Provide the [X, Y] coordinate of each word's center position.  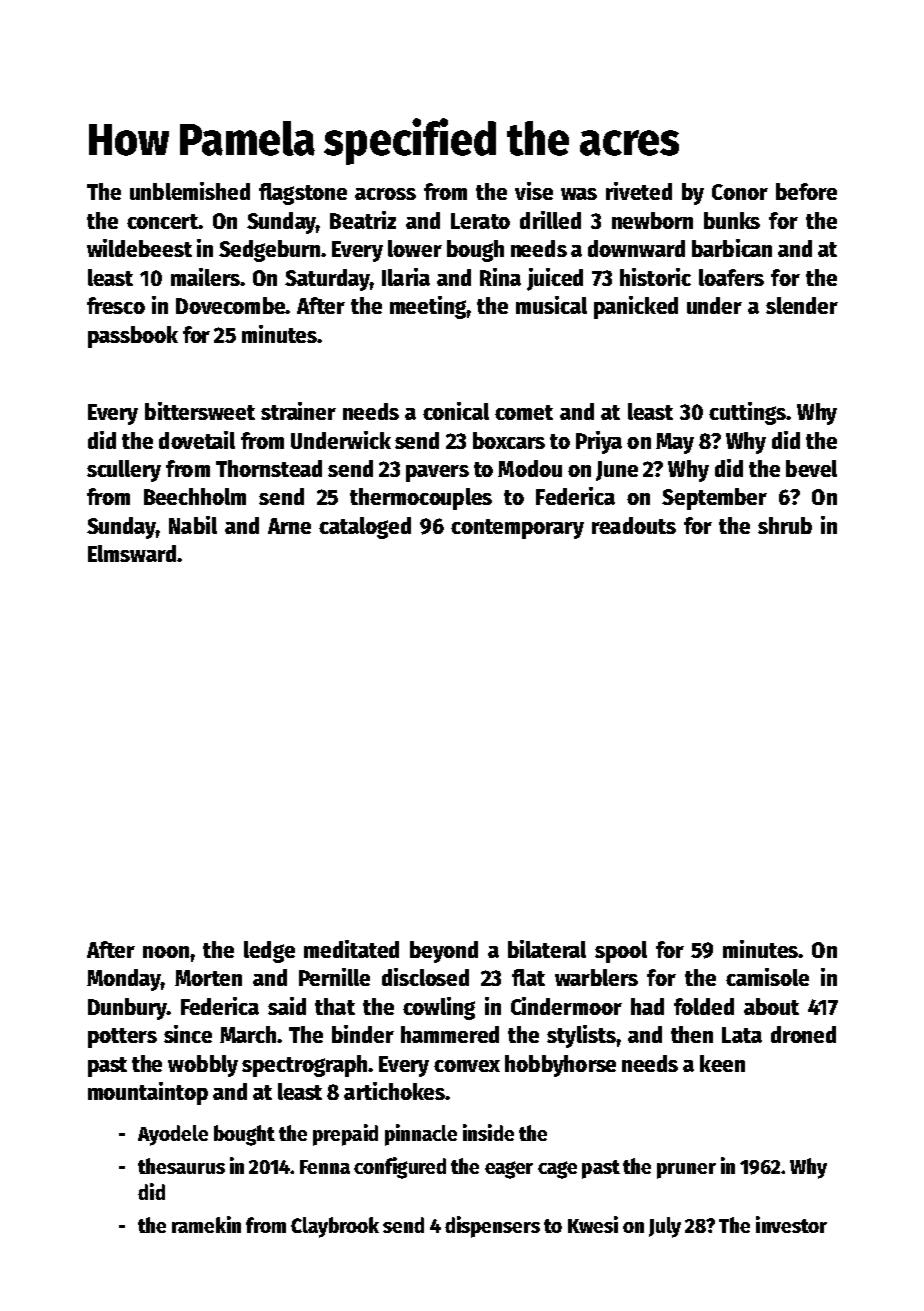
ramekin [206, 1224]
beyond [444, 952]
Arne [289, 526]
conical [456, 411]
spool [621, 952]
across [385, 194]
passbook [133, 337]
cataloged [365, 528]
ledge [269, 952]
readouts [634, 525]
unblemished [190, 191]
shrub [785, 525]
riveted [639, 191]
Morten [208, 978]
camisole [767, 977]
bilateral [547, 949]
